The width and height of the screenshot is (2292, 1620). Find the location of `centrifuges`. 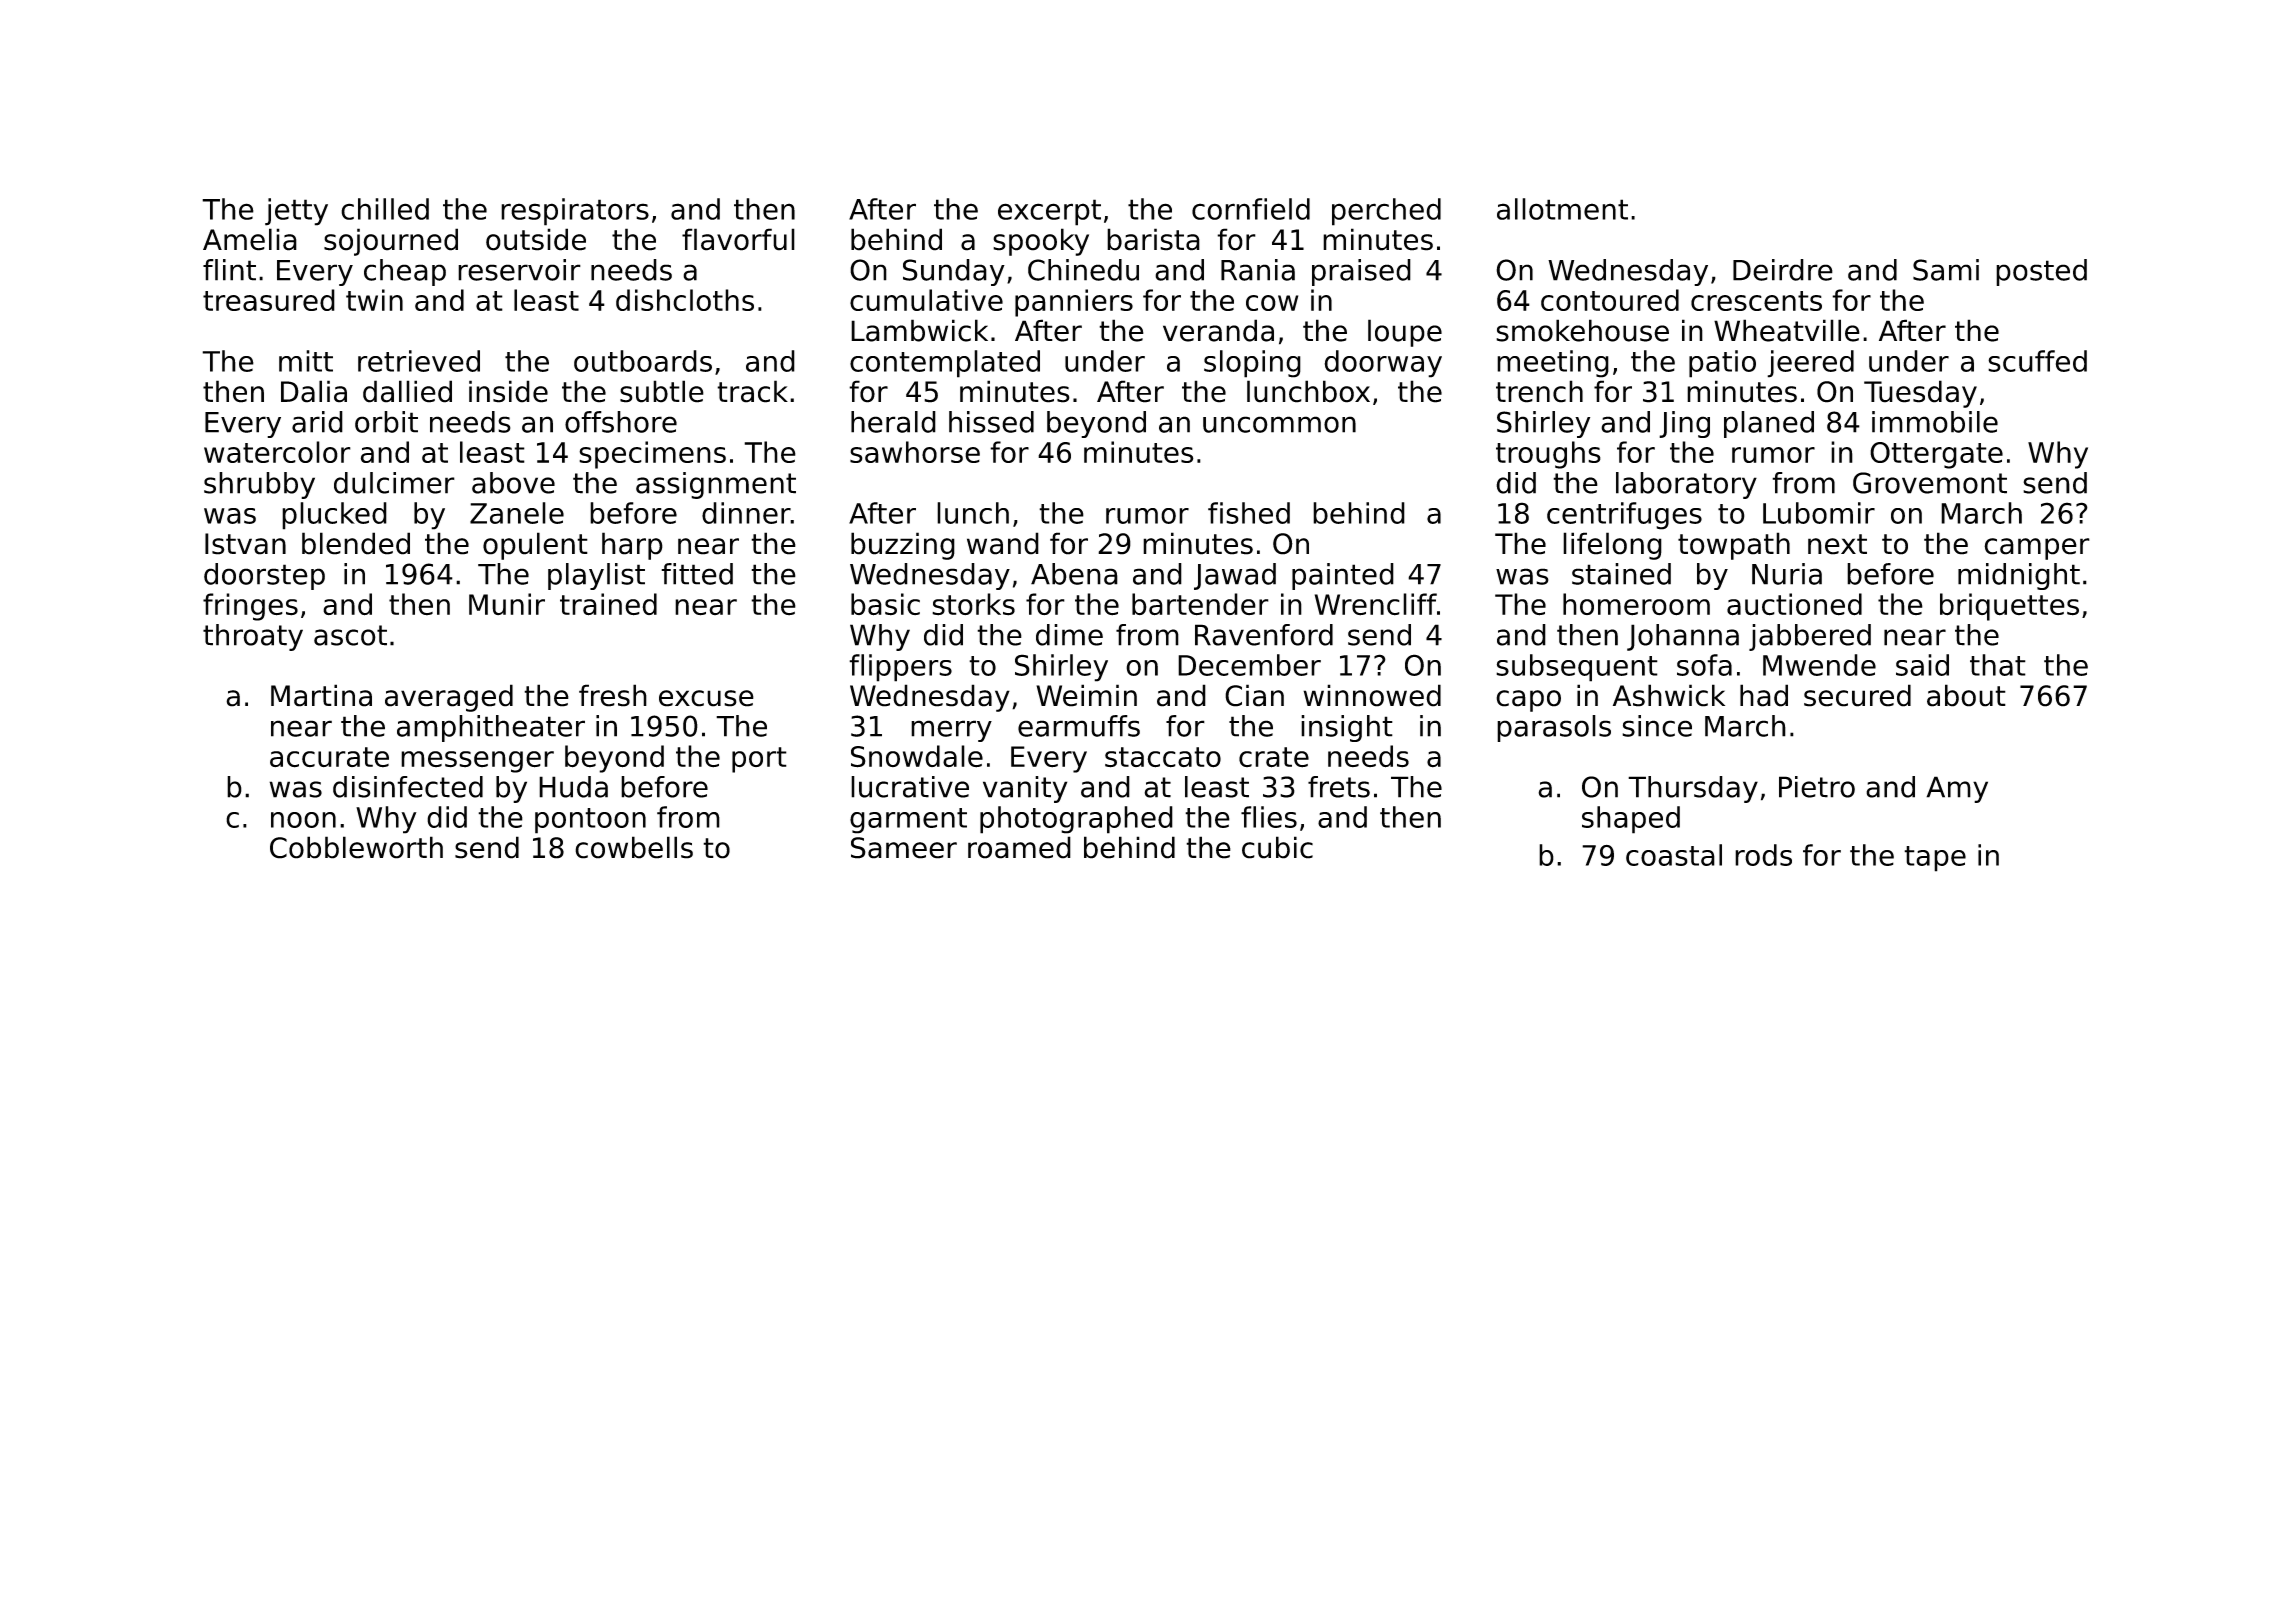

centrifuges is located at coordinates (1624, 516).
